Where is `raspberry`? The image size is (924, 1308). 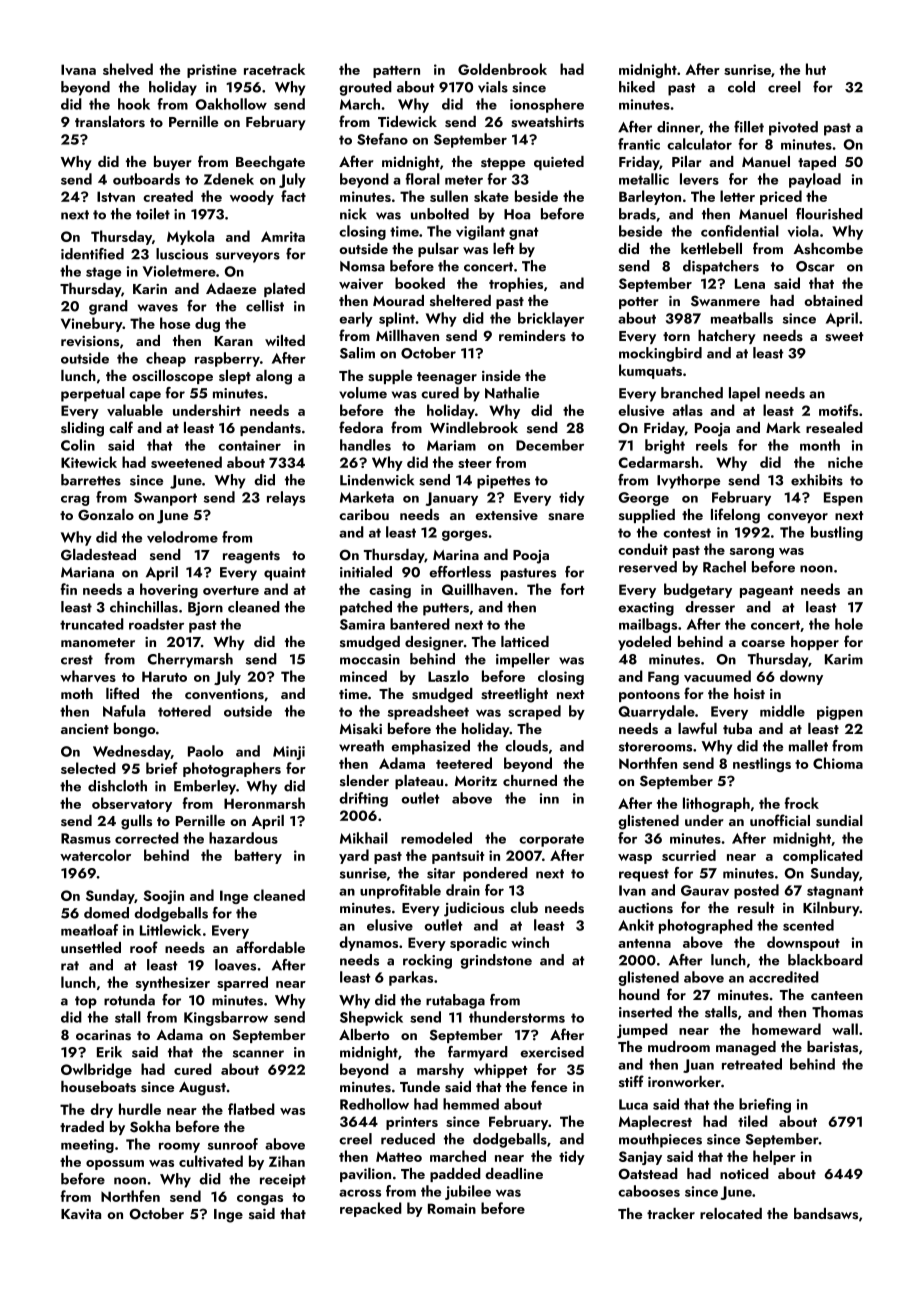 raspberry is located at coordinates (227, 359).
